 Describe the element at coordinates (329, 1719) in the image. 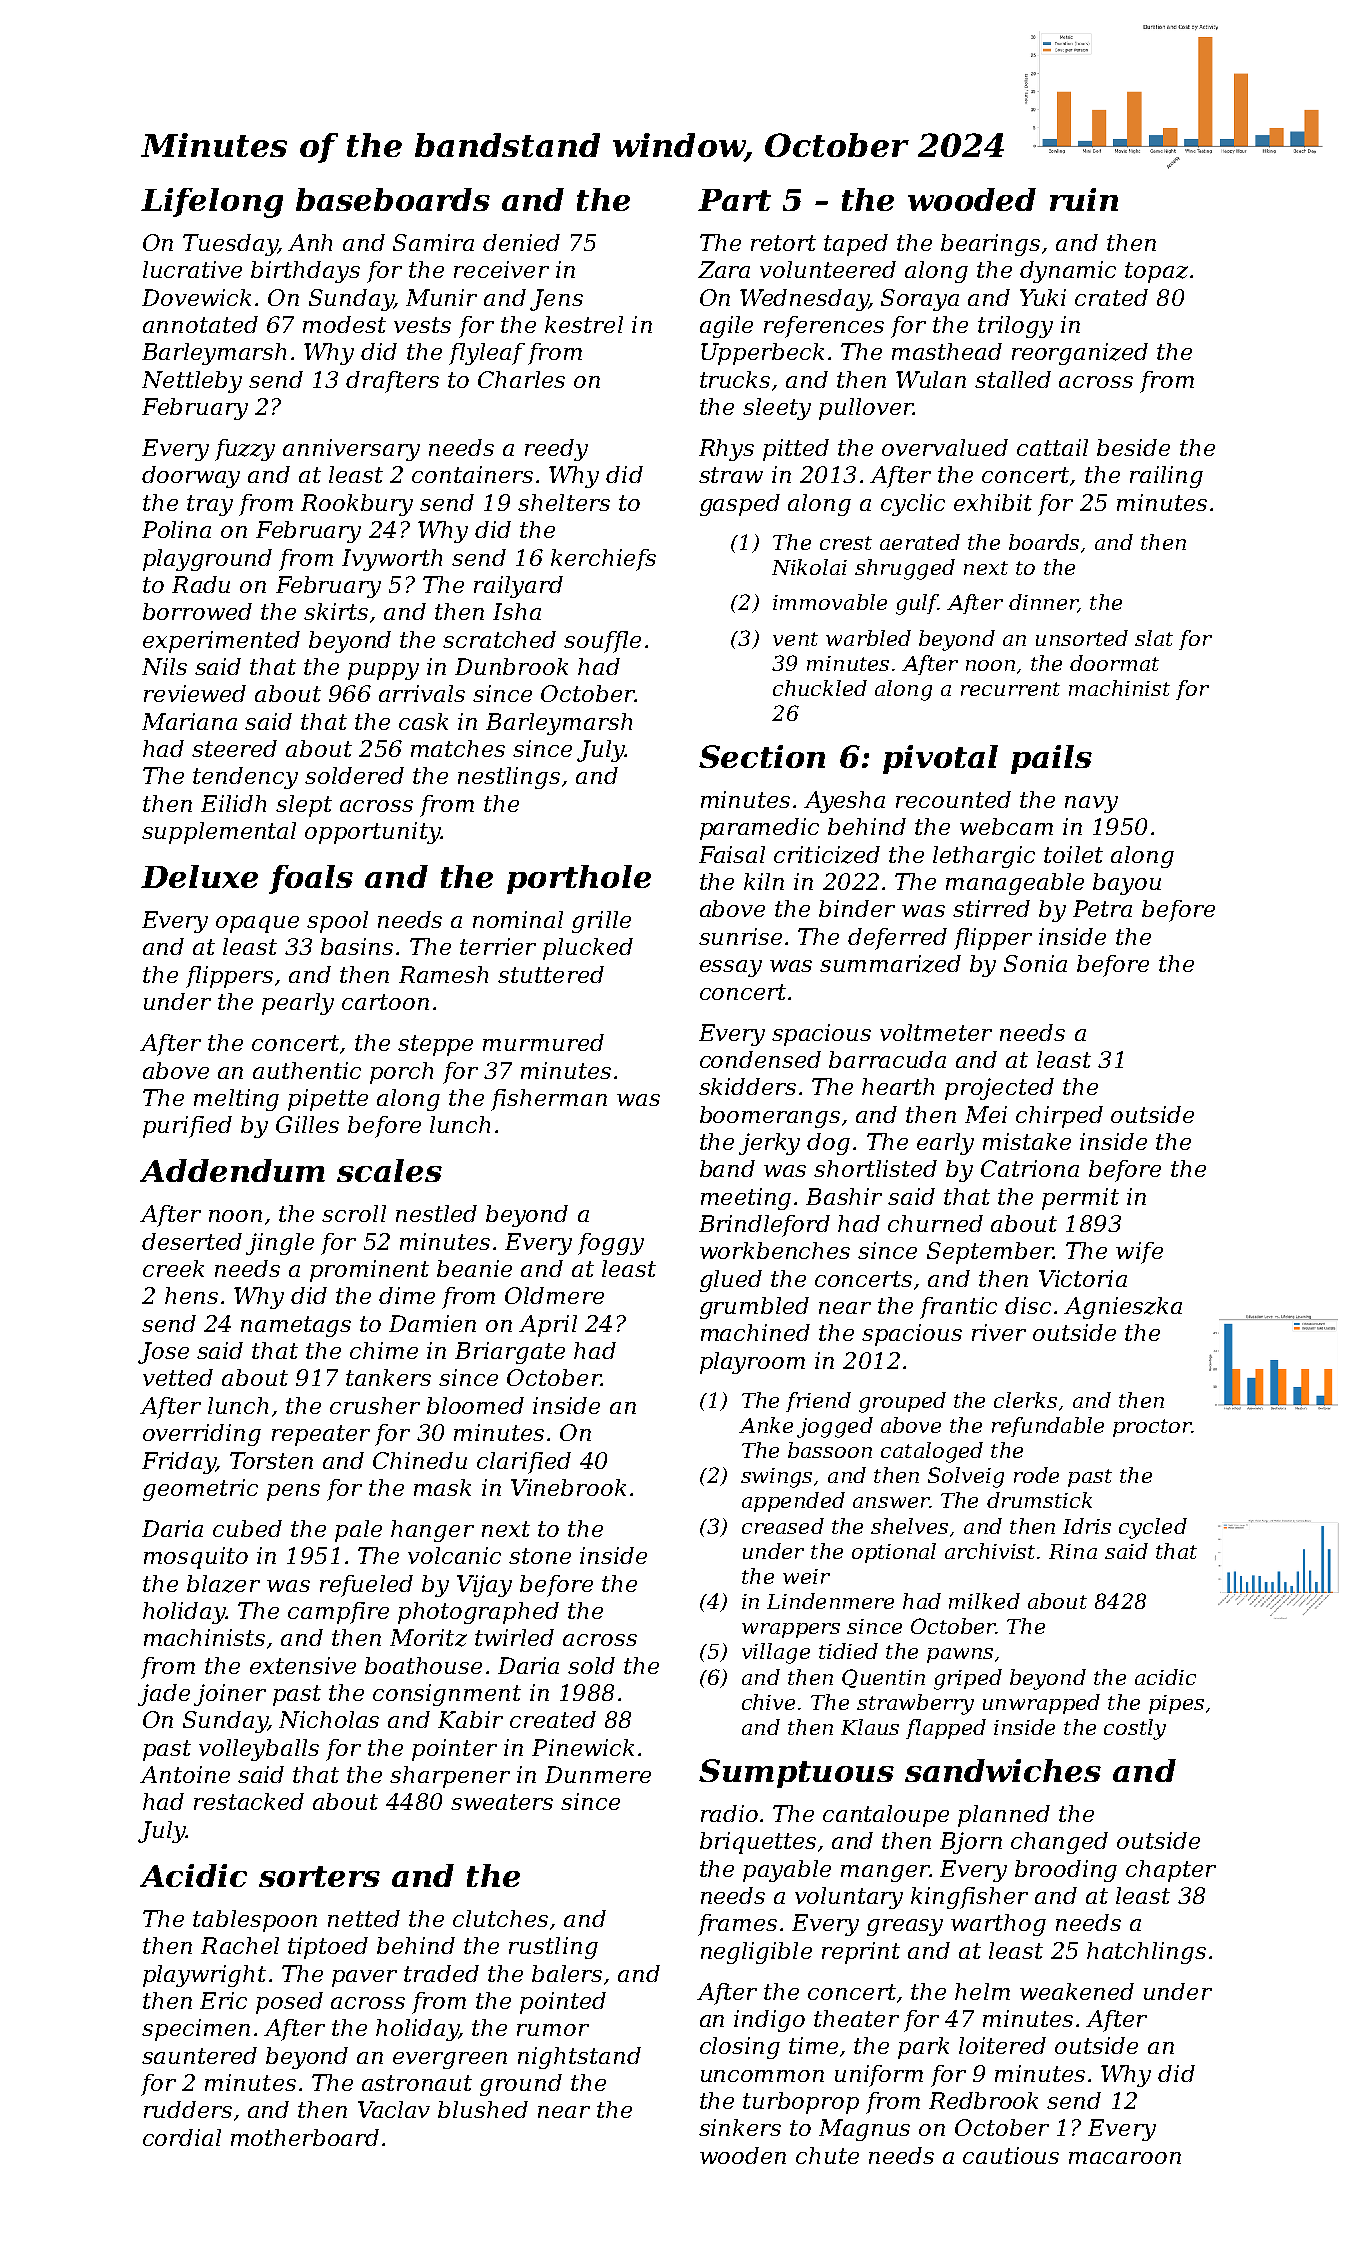

I see `Nicholas` at that location.
